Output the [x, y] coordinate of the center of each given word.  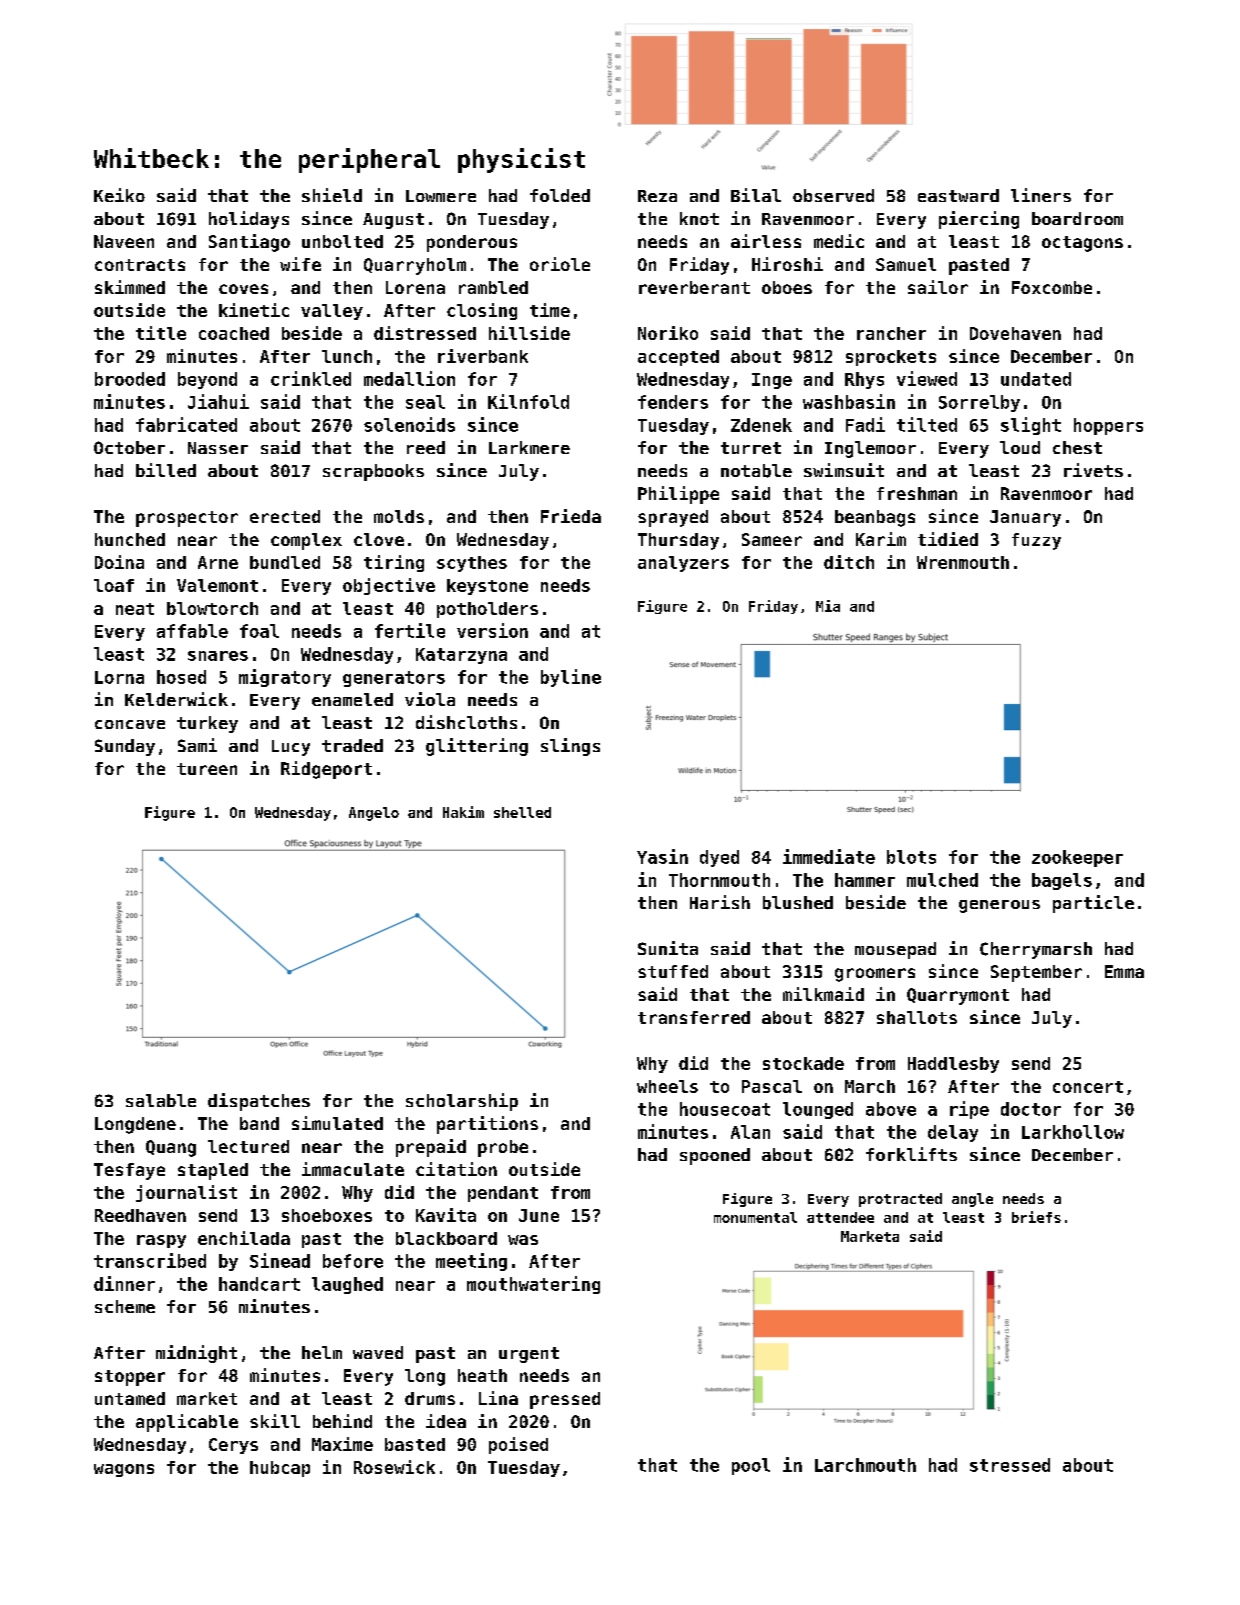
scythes [472, 564]
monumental [755, 1217]
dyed [719, 858]
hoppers [1108, 426]
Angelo [374, 814]
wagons [124, 1470]
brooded [130, 379]
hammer [865, 880]
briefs [1036, 1217]
